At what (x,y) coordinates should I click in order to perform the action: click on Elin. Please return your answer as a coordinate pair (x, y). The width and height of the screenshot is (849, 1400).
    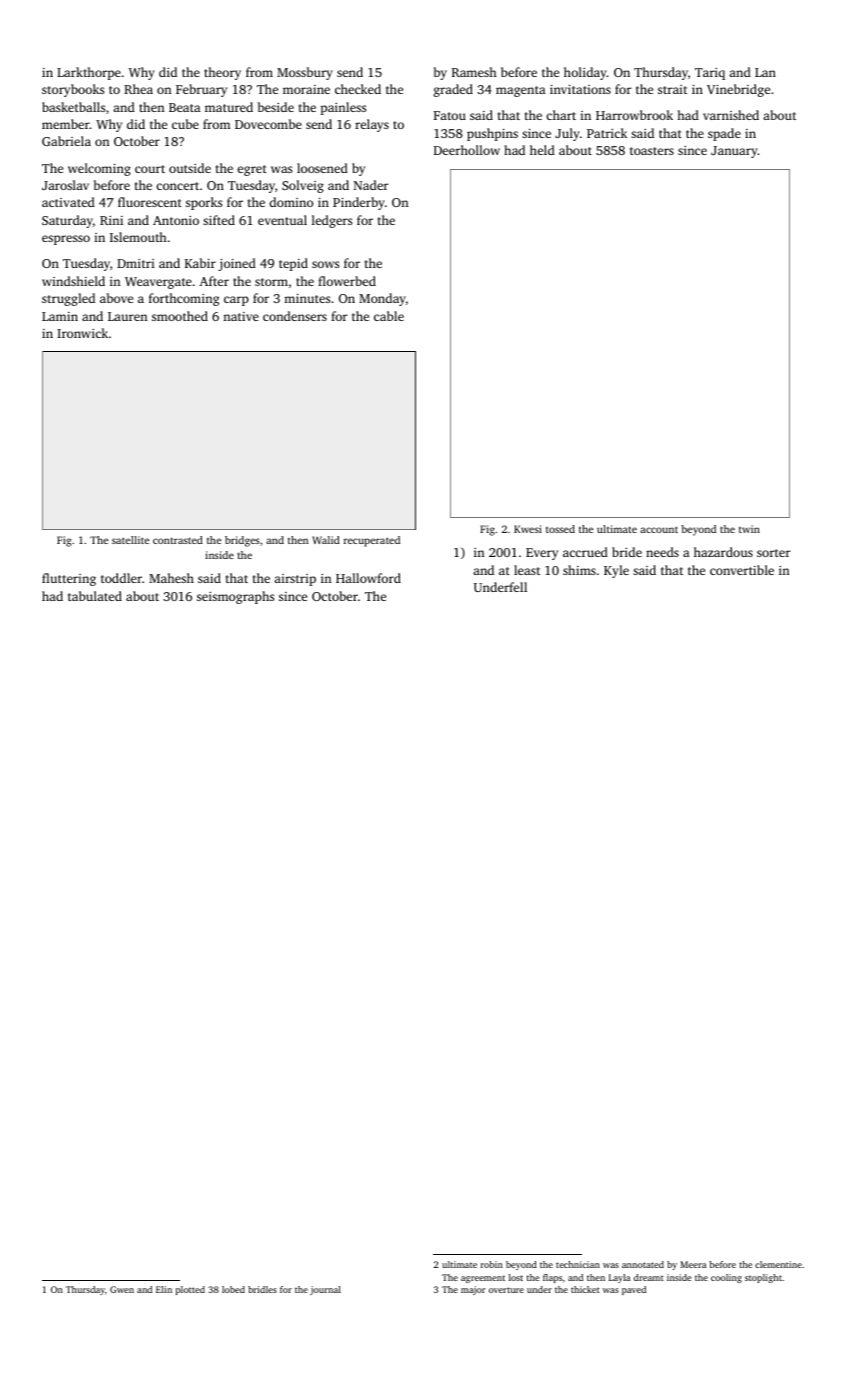
    Looking at the image, I should click on (164, 1289).
